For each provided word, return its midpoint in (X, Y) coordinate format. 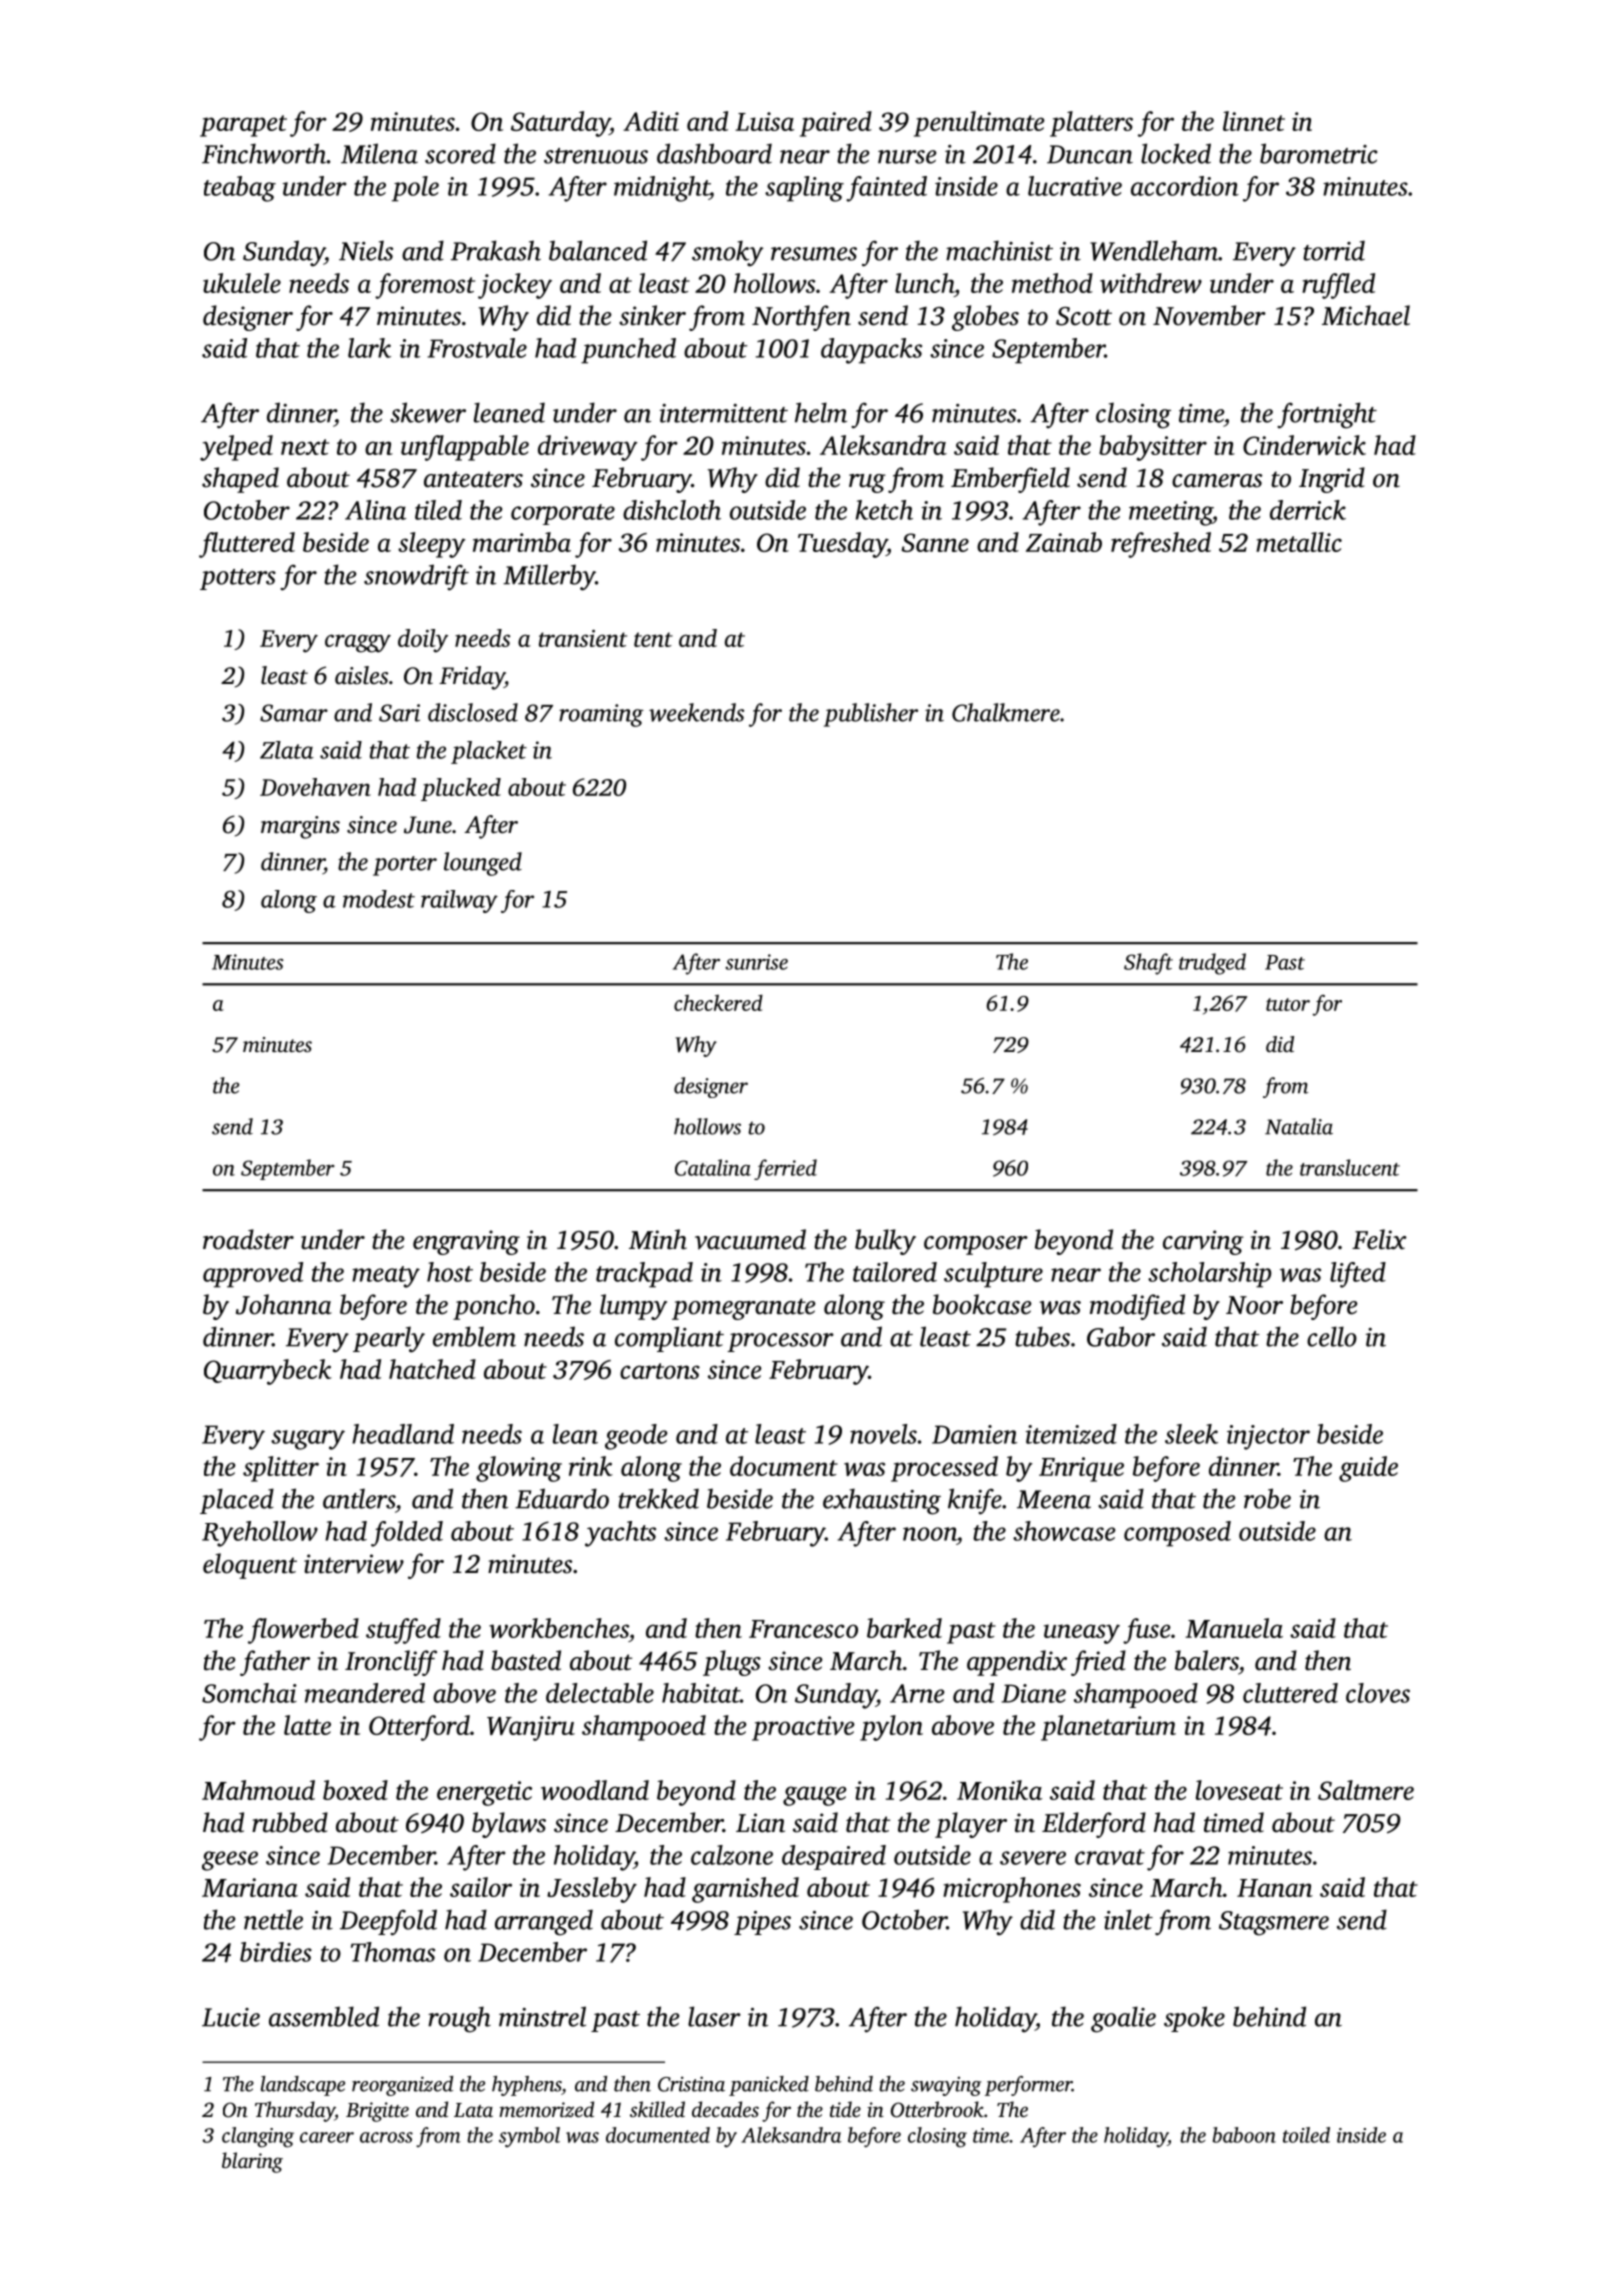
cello (1332, 1336)
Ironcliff (391, 1663)
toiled (1306, 2135)
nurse (907, 157)
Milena (379, 153)
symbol (529, 2137)
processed (944, 1469)
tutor (1288, 1004)
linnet (1254, 121)
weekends (696, 712)
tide (845, 2109)
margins (300, 827)
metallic (1299, 542)
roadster (248, 1239)
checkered (718, 1002)
